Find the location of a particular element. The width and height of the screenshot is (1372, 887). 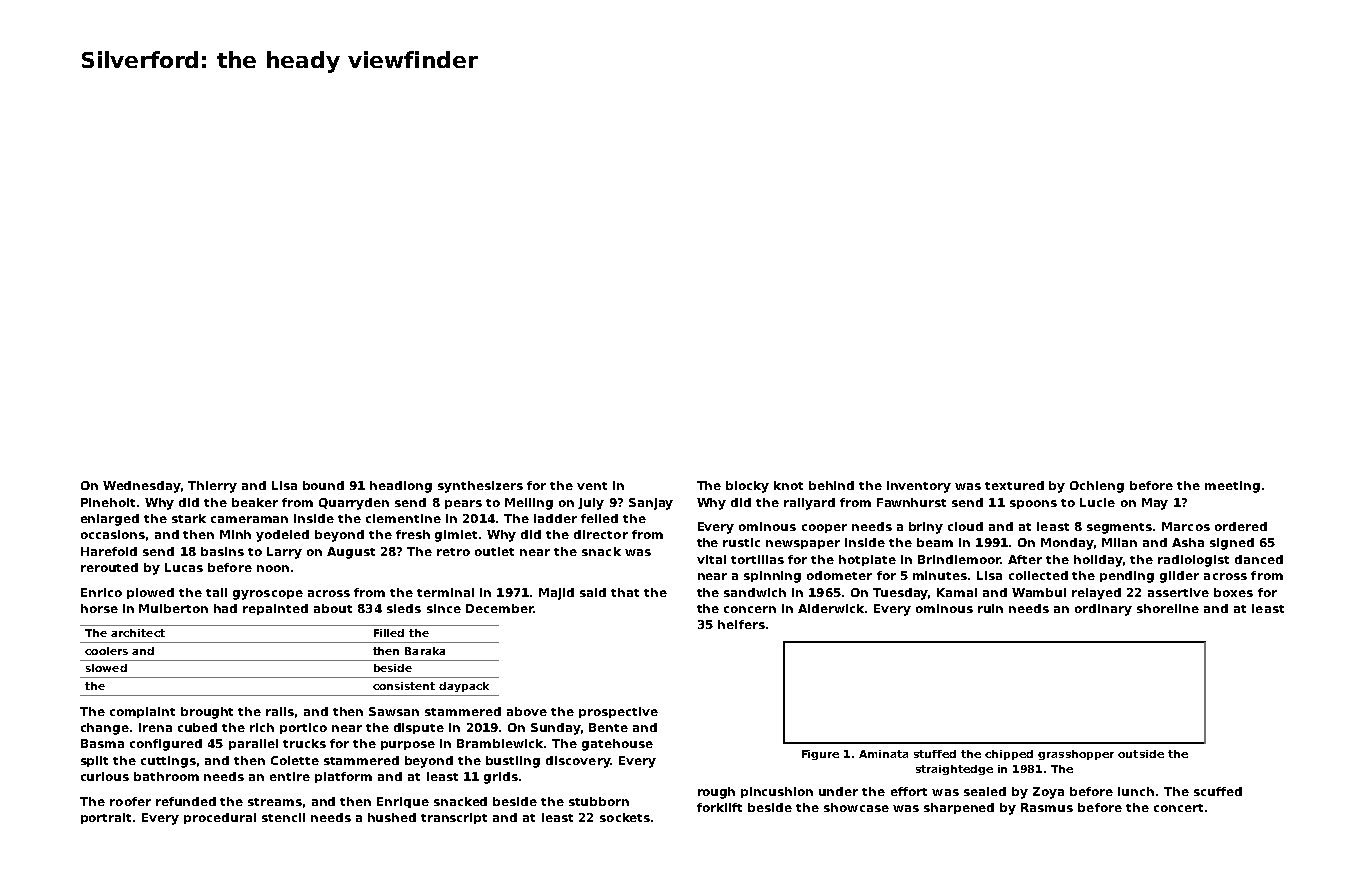

prospective is located at coordinates (618, 712).
